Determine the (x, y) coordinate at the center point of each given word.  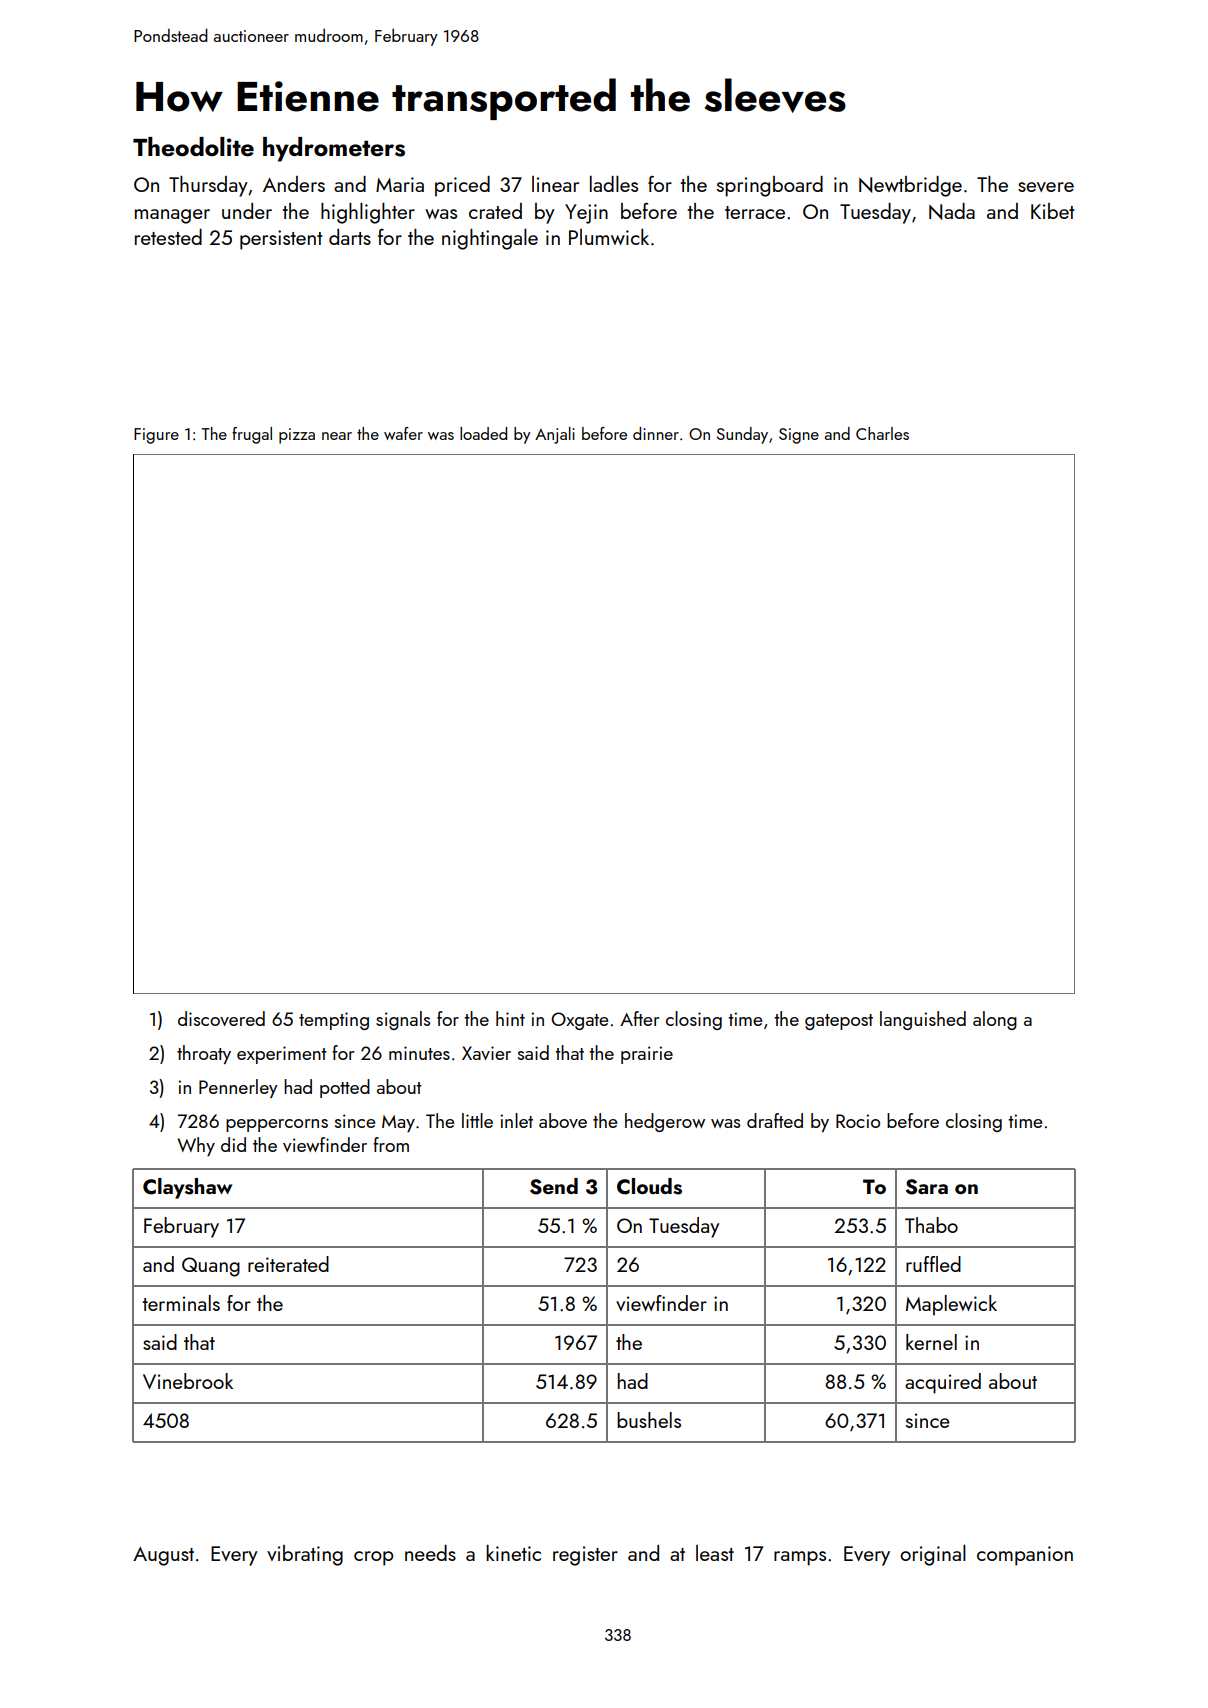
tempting (334, 1021)
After (639, 1018)
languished (923, 1020)
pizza (297, 436)
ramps (800, 1558)
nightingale (490, 239)
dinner (656, 433)
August (163, 1556)
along (995, 1020)
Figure (156, 436)
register (585, 1556)
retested (168, 237)
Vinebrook (188, 1381)
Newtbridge (910, 186)
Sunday (742, 435)
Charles (882, 433)
